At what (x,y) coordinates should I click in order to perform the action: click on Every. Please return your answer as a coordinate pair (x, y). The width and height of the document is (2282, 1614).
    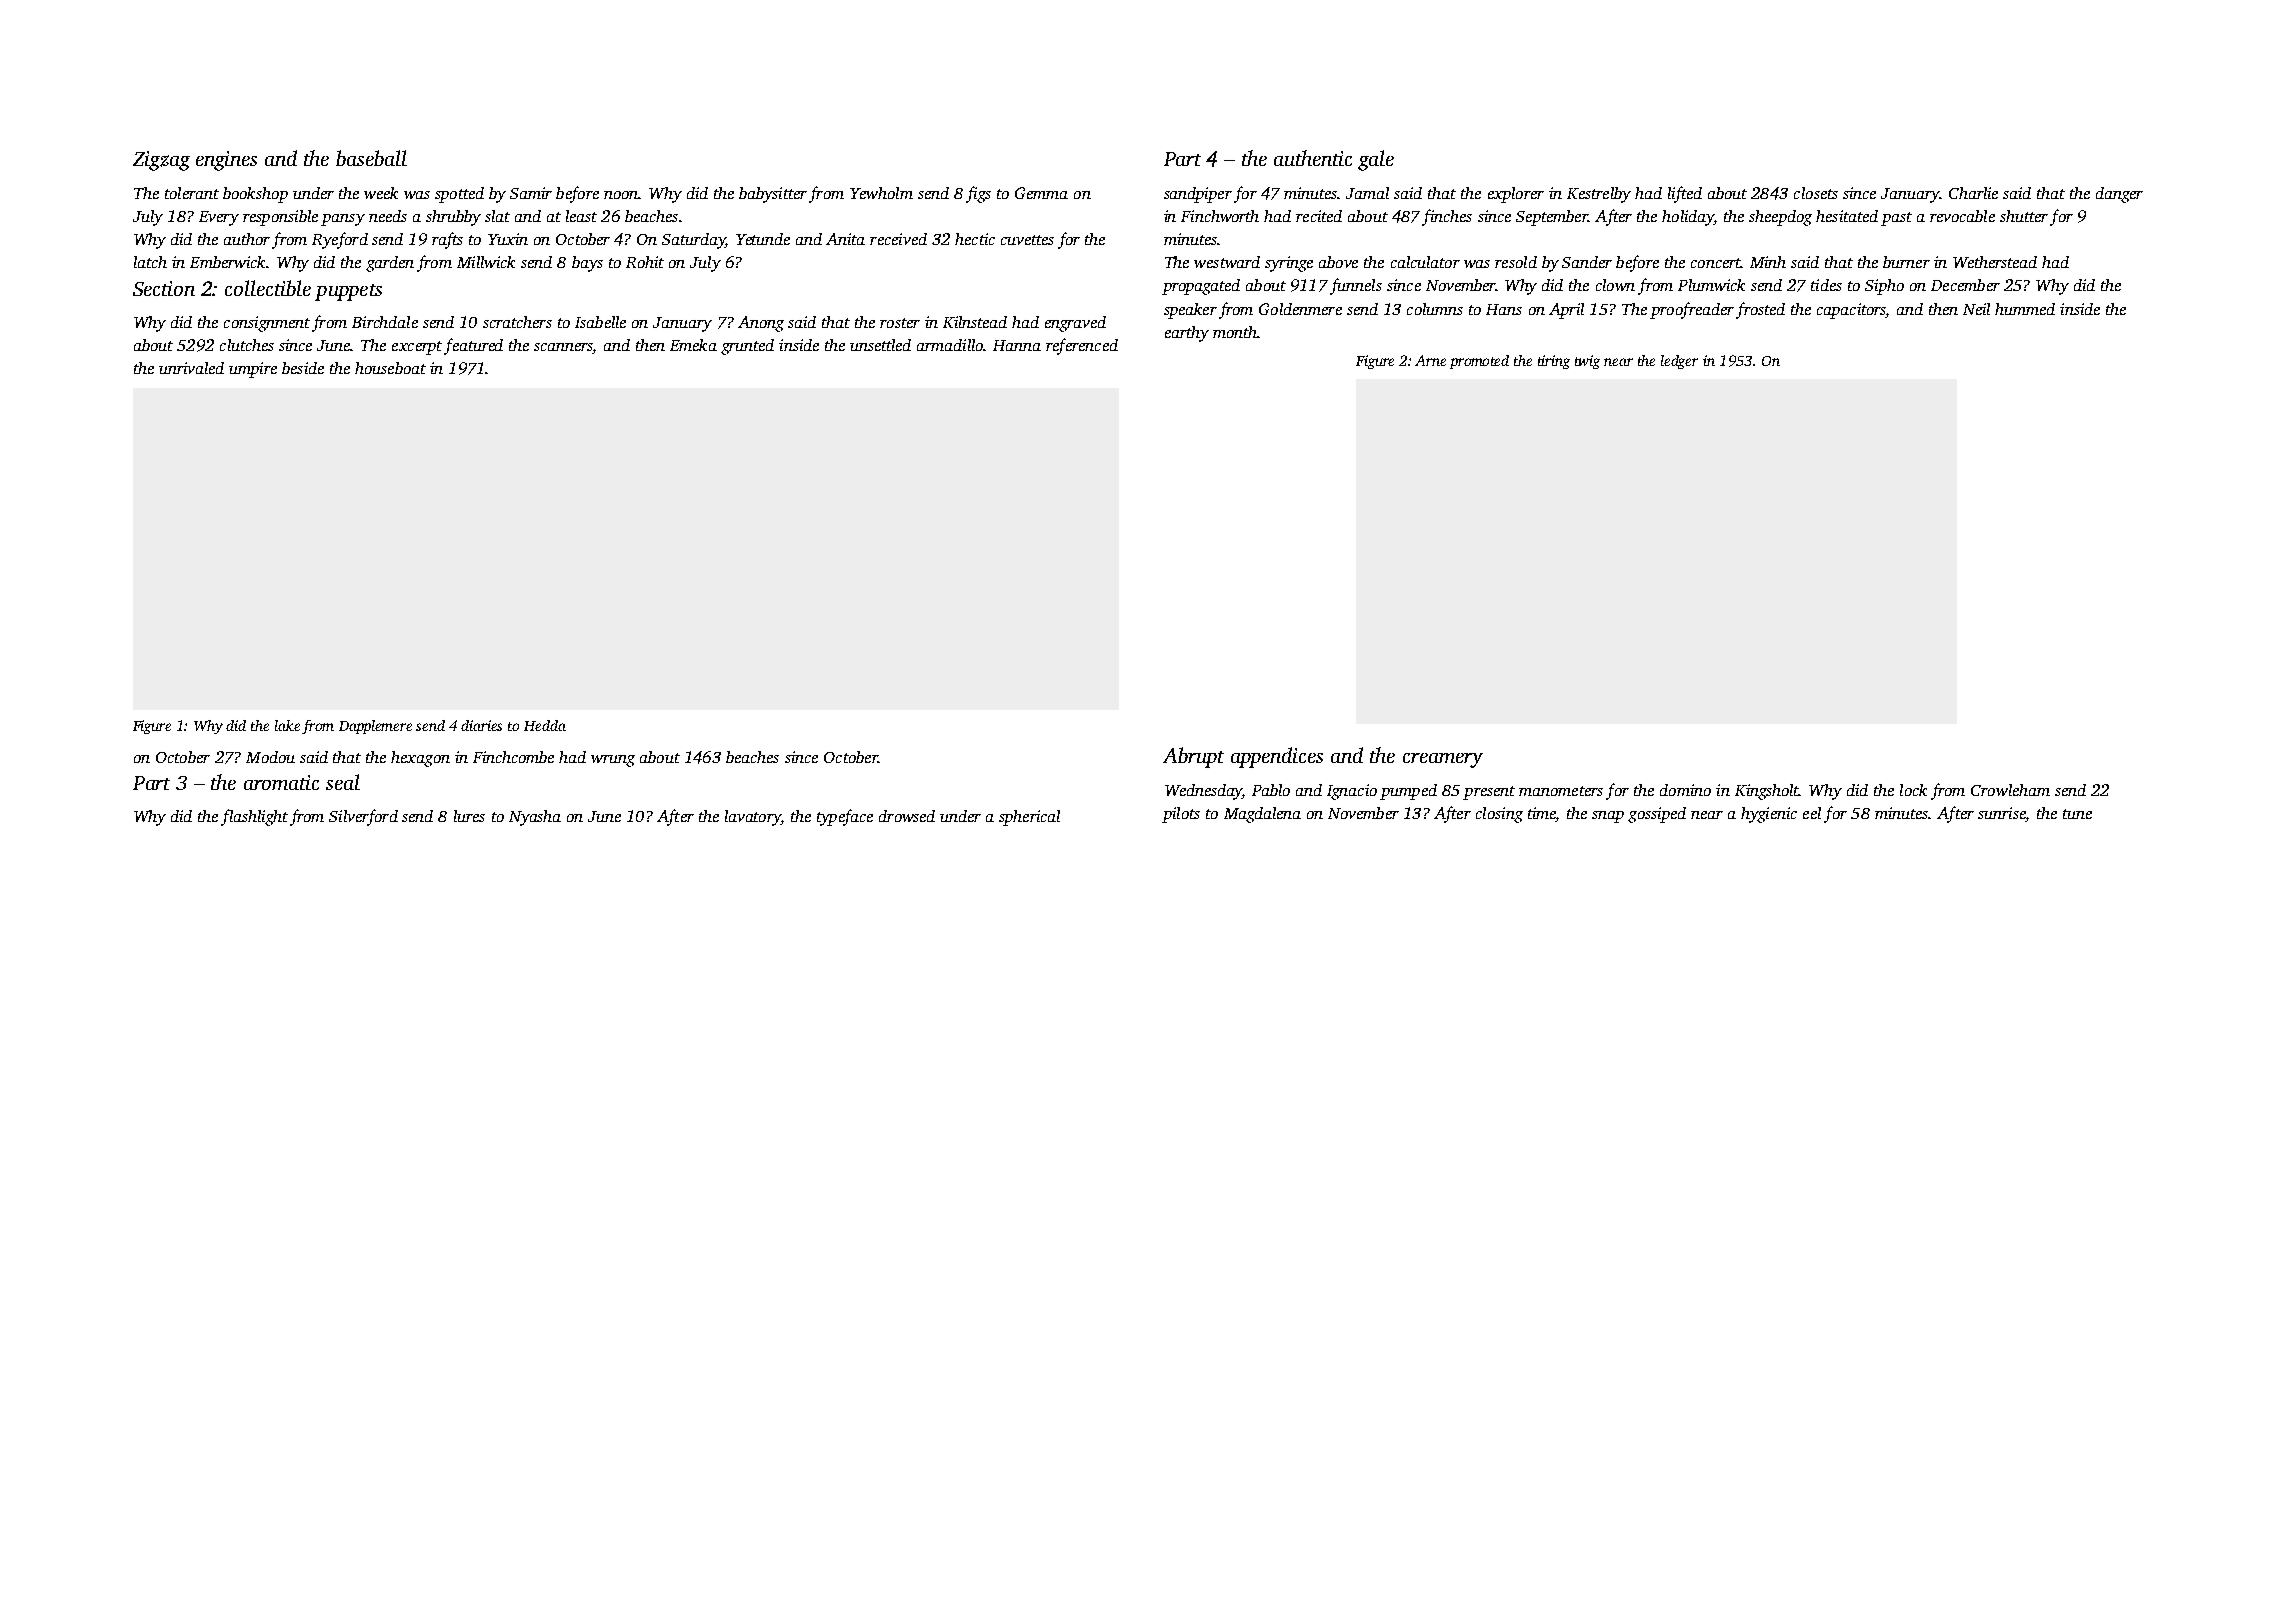
    Looking at the image, I should click on (219, 218).
